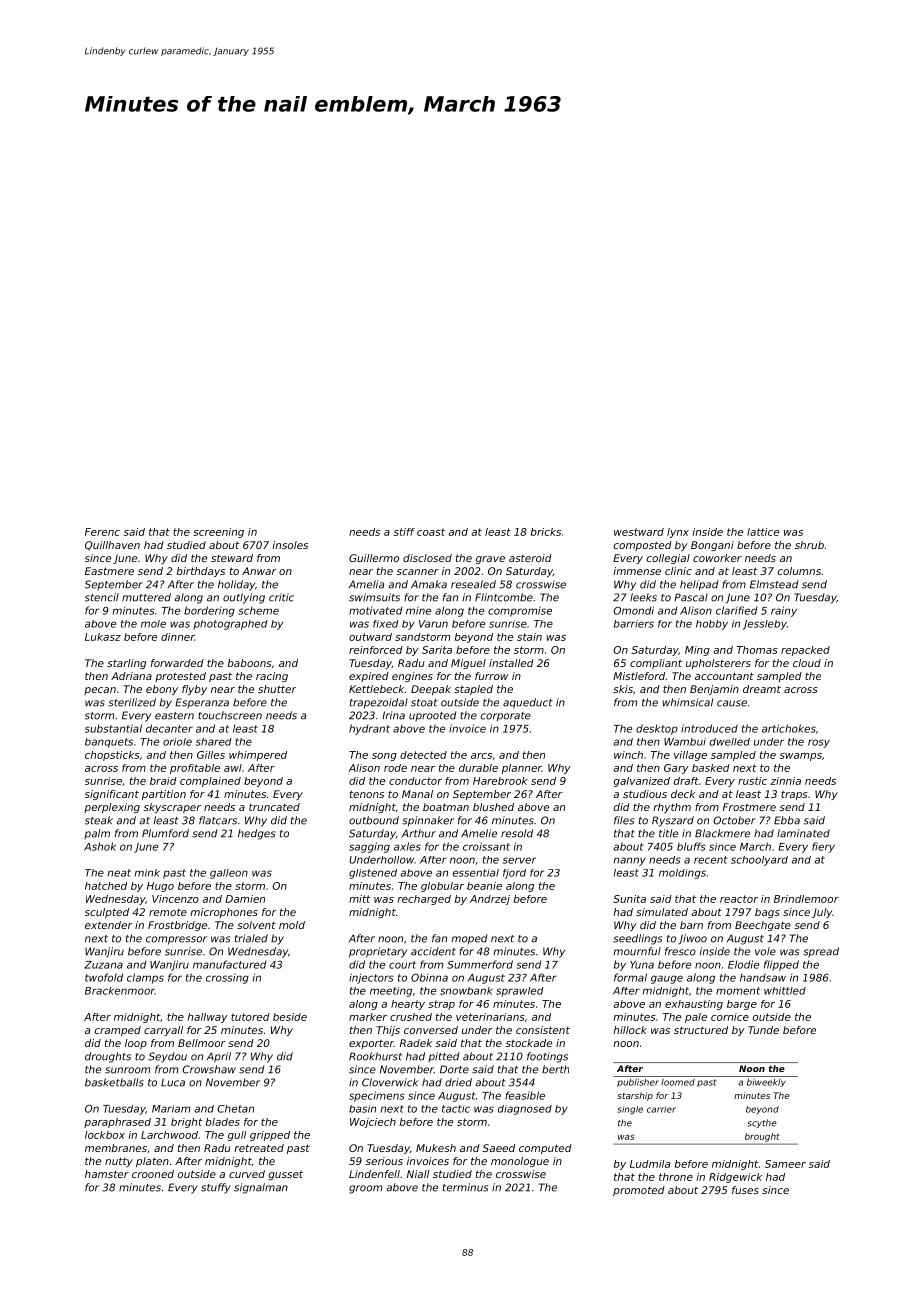  I want to click on exhausting, so click(694, 1005).
